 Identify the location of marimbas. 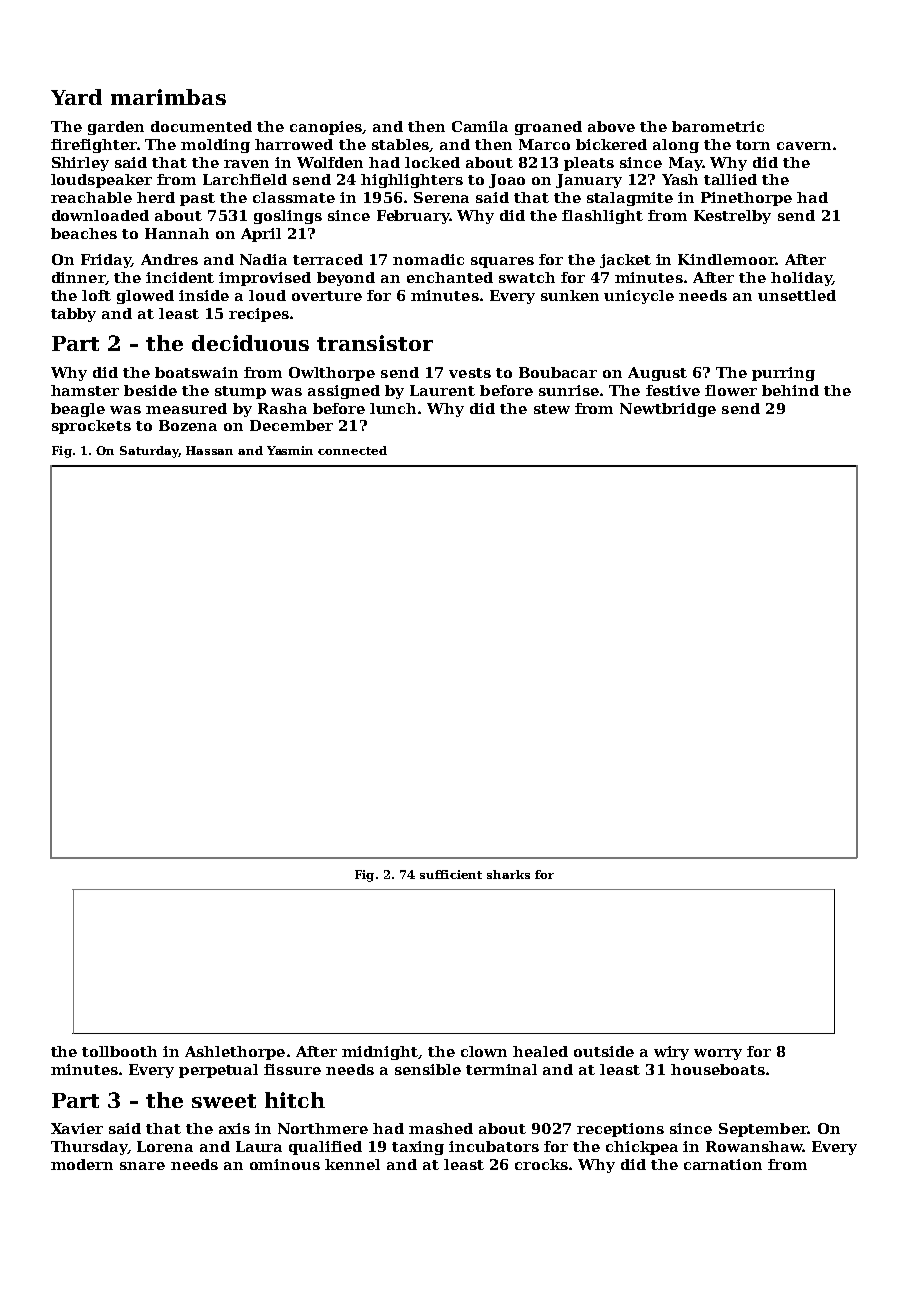
(168, 97).
